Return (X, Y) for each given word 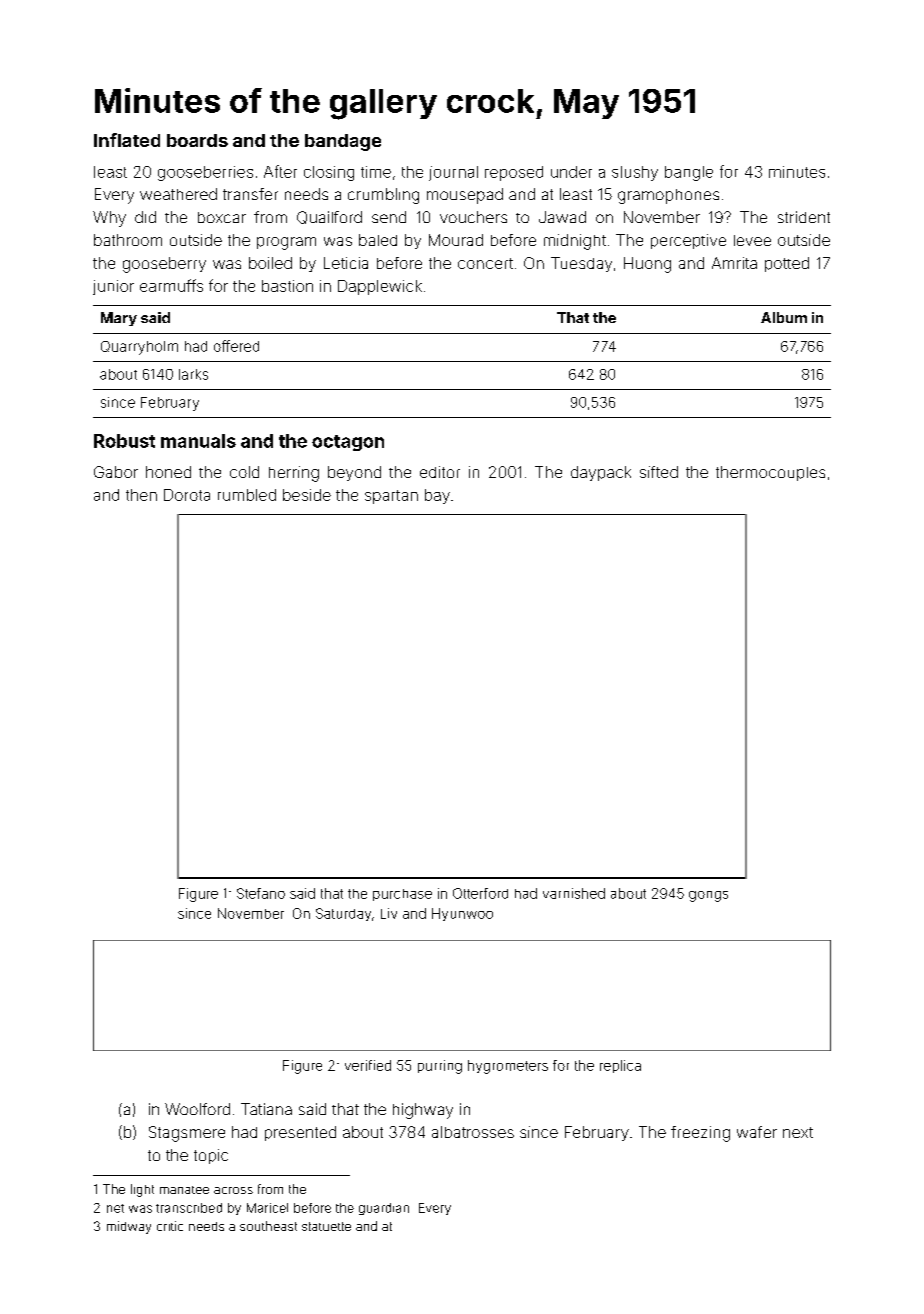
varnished (574, 893)
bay (437, 496)
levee (752, 240)
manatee (184, 1190)
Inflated (127, 140)
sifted (659, 472)
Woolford (197, 1109)
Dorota (187, 495)
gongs (708, 896)
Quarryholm (139, 348)
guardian (384, 1209)
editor (440, 472)
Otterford (480, 893)
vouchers (473, 217)
